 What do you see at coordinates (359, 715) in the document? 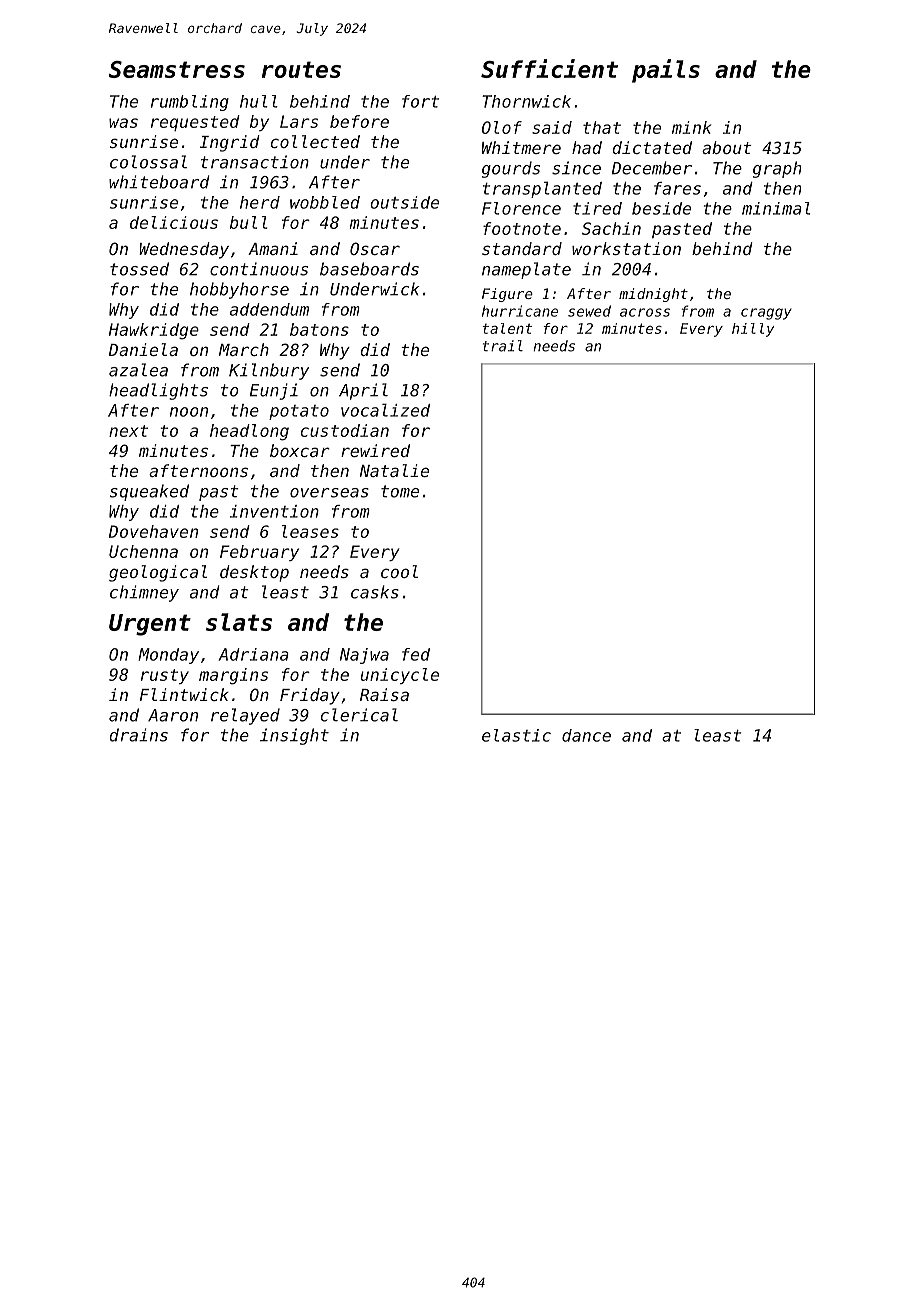
I see `clerical` at bounding box center [359, 715].
